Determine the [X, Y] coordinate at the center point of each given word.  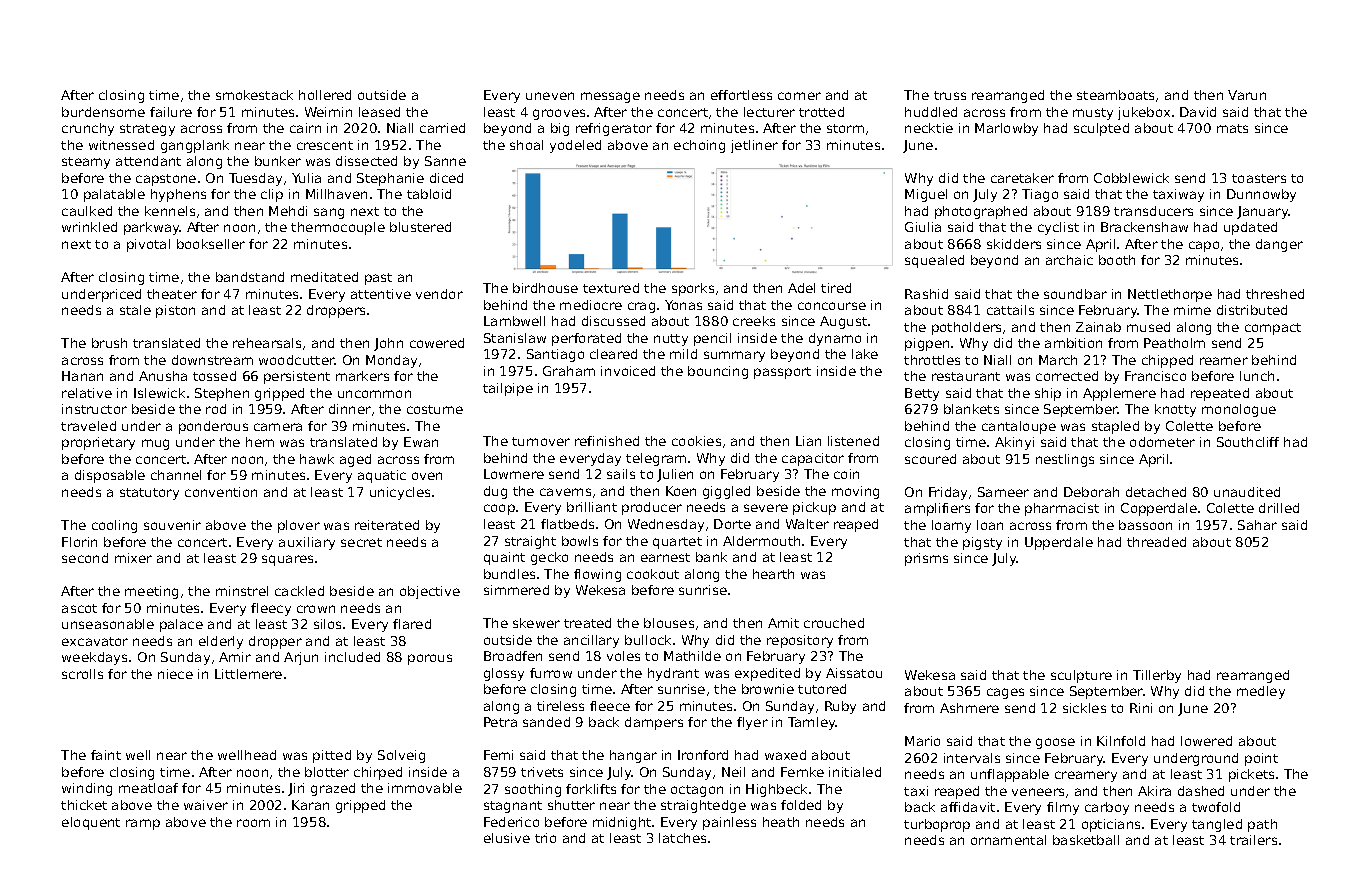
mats [1232, 128]
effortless [741, 95]
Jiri [296, 789]
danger [1279, 245]
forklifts [591, 789]
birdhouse [545, 288]
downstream [212, 360]
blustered [420, 227]
